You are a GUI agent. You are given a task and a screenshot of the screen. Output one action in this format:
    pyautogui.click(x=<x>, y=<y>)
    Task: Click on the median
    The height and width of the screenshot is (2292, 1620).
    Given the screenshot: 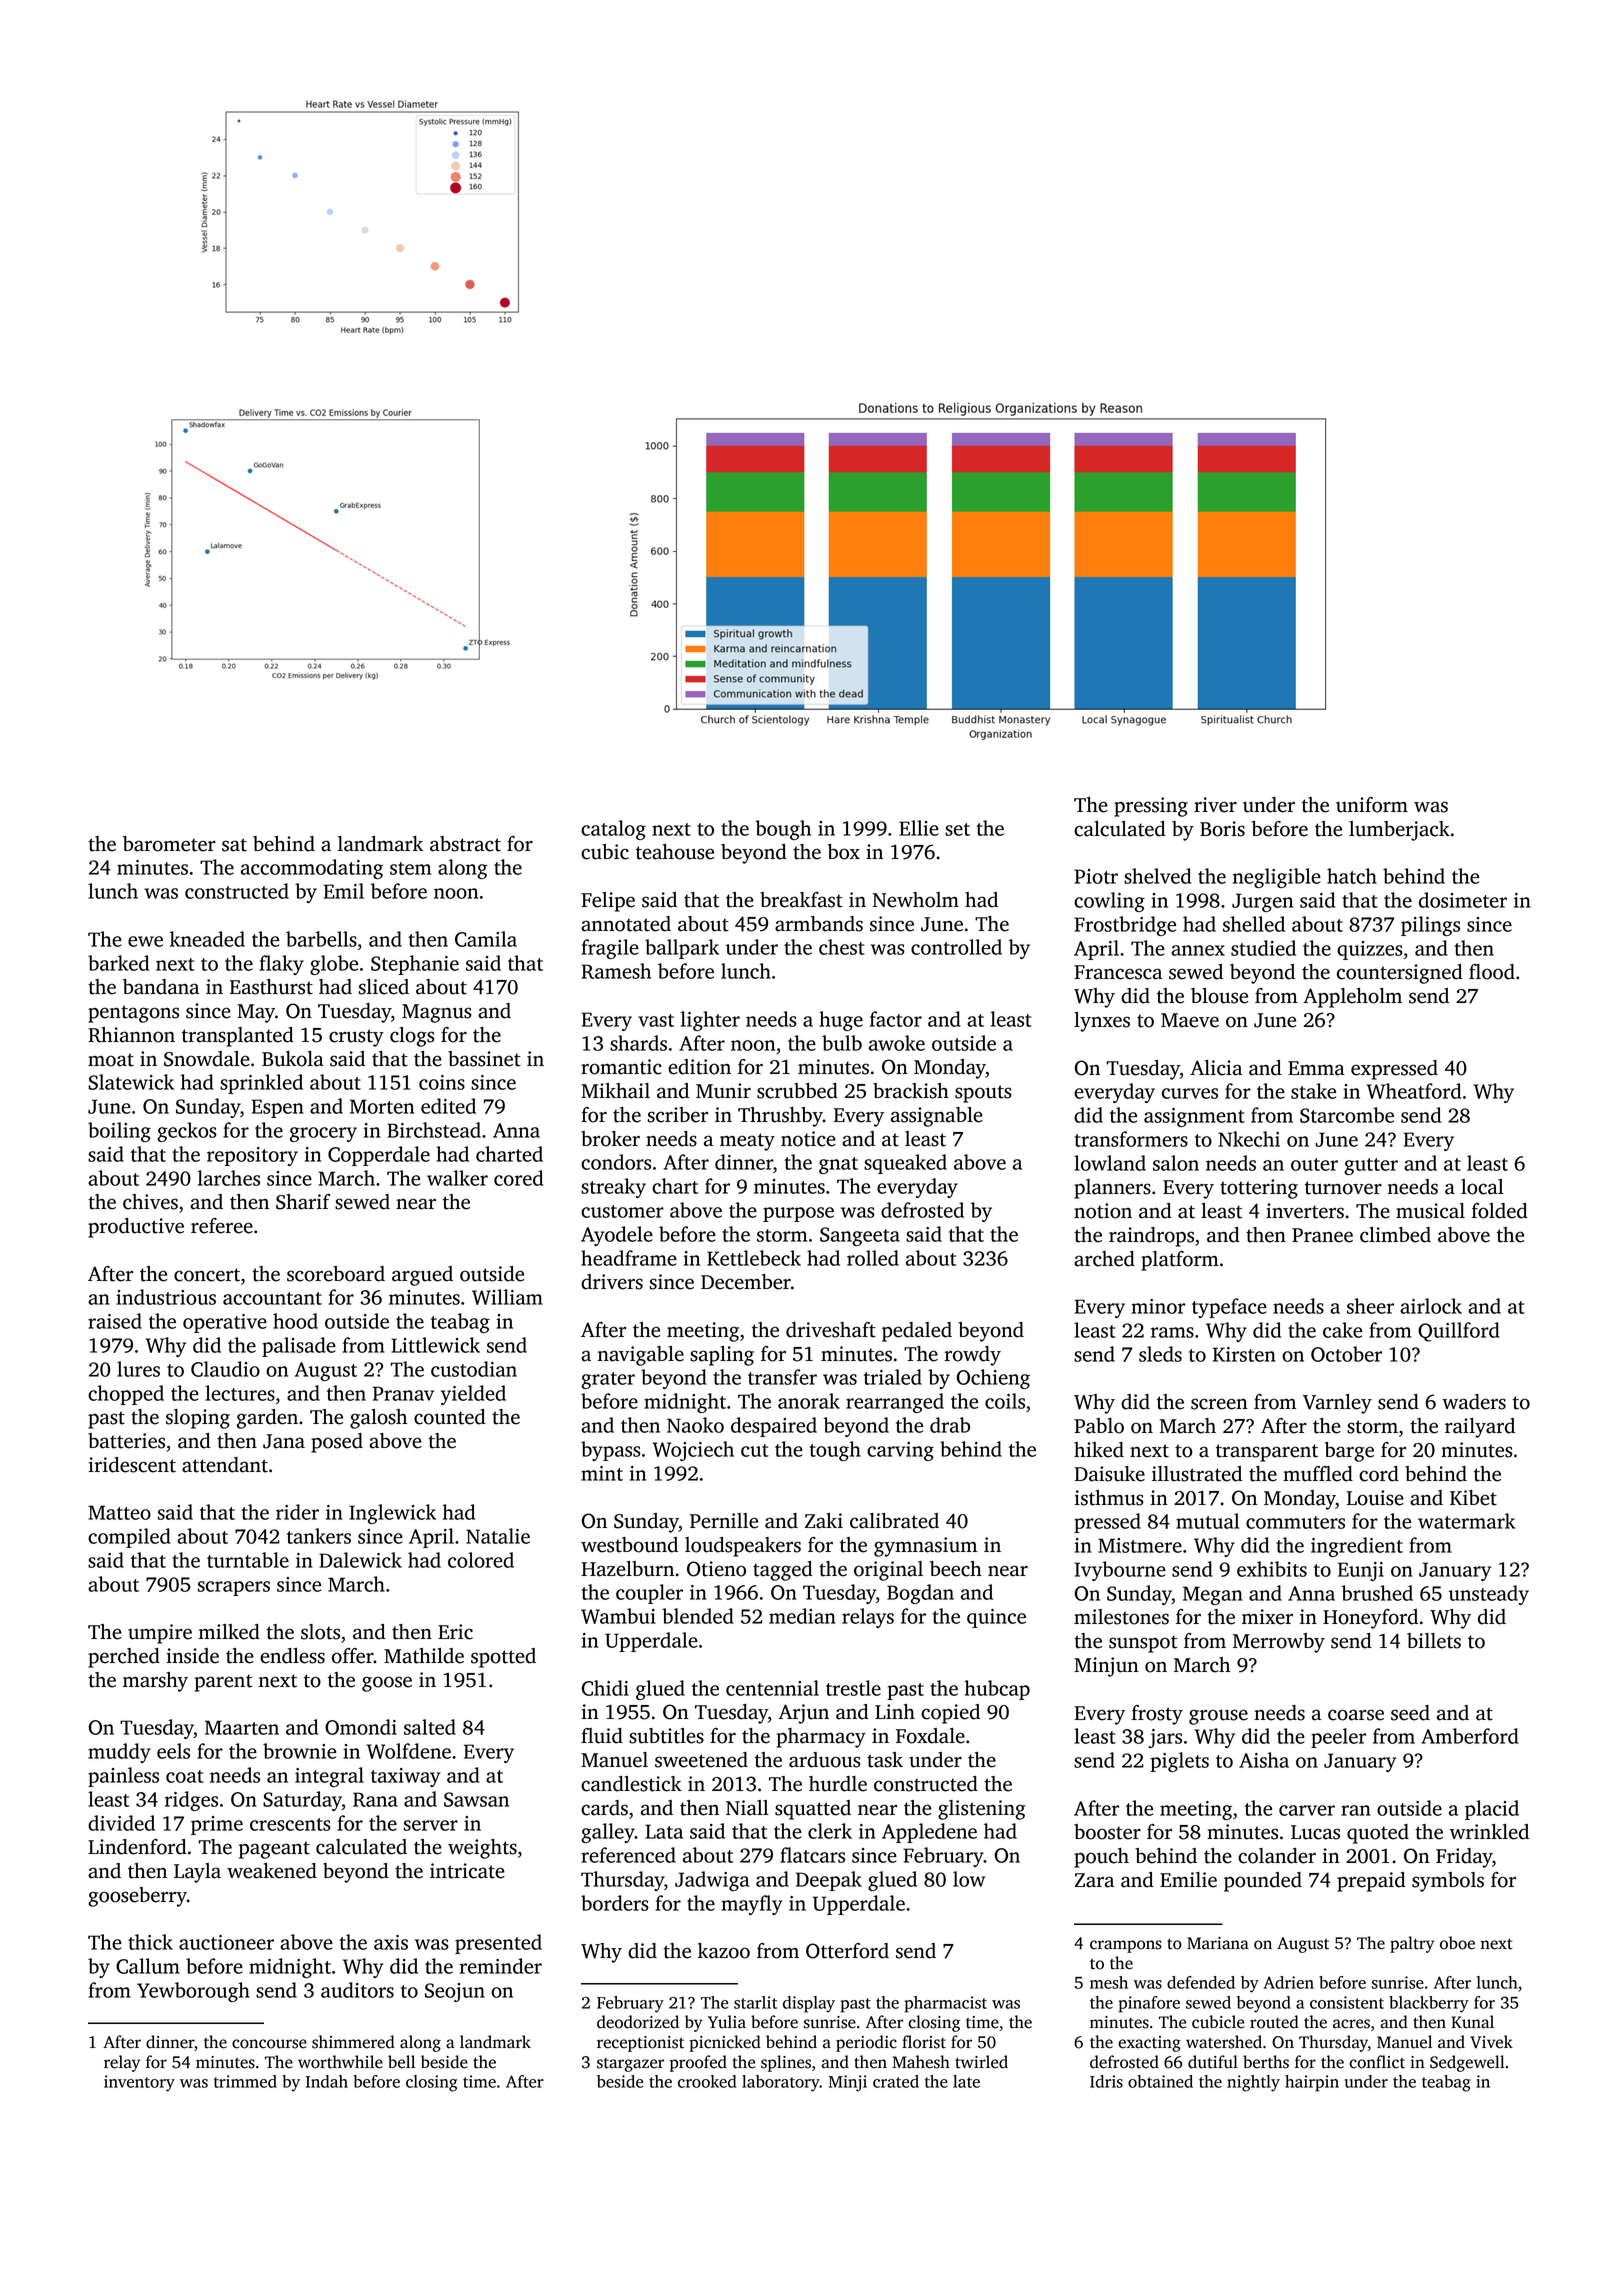 What is the action you would take?
    pyautogui.click(x=802, y=1616)
